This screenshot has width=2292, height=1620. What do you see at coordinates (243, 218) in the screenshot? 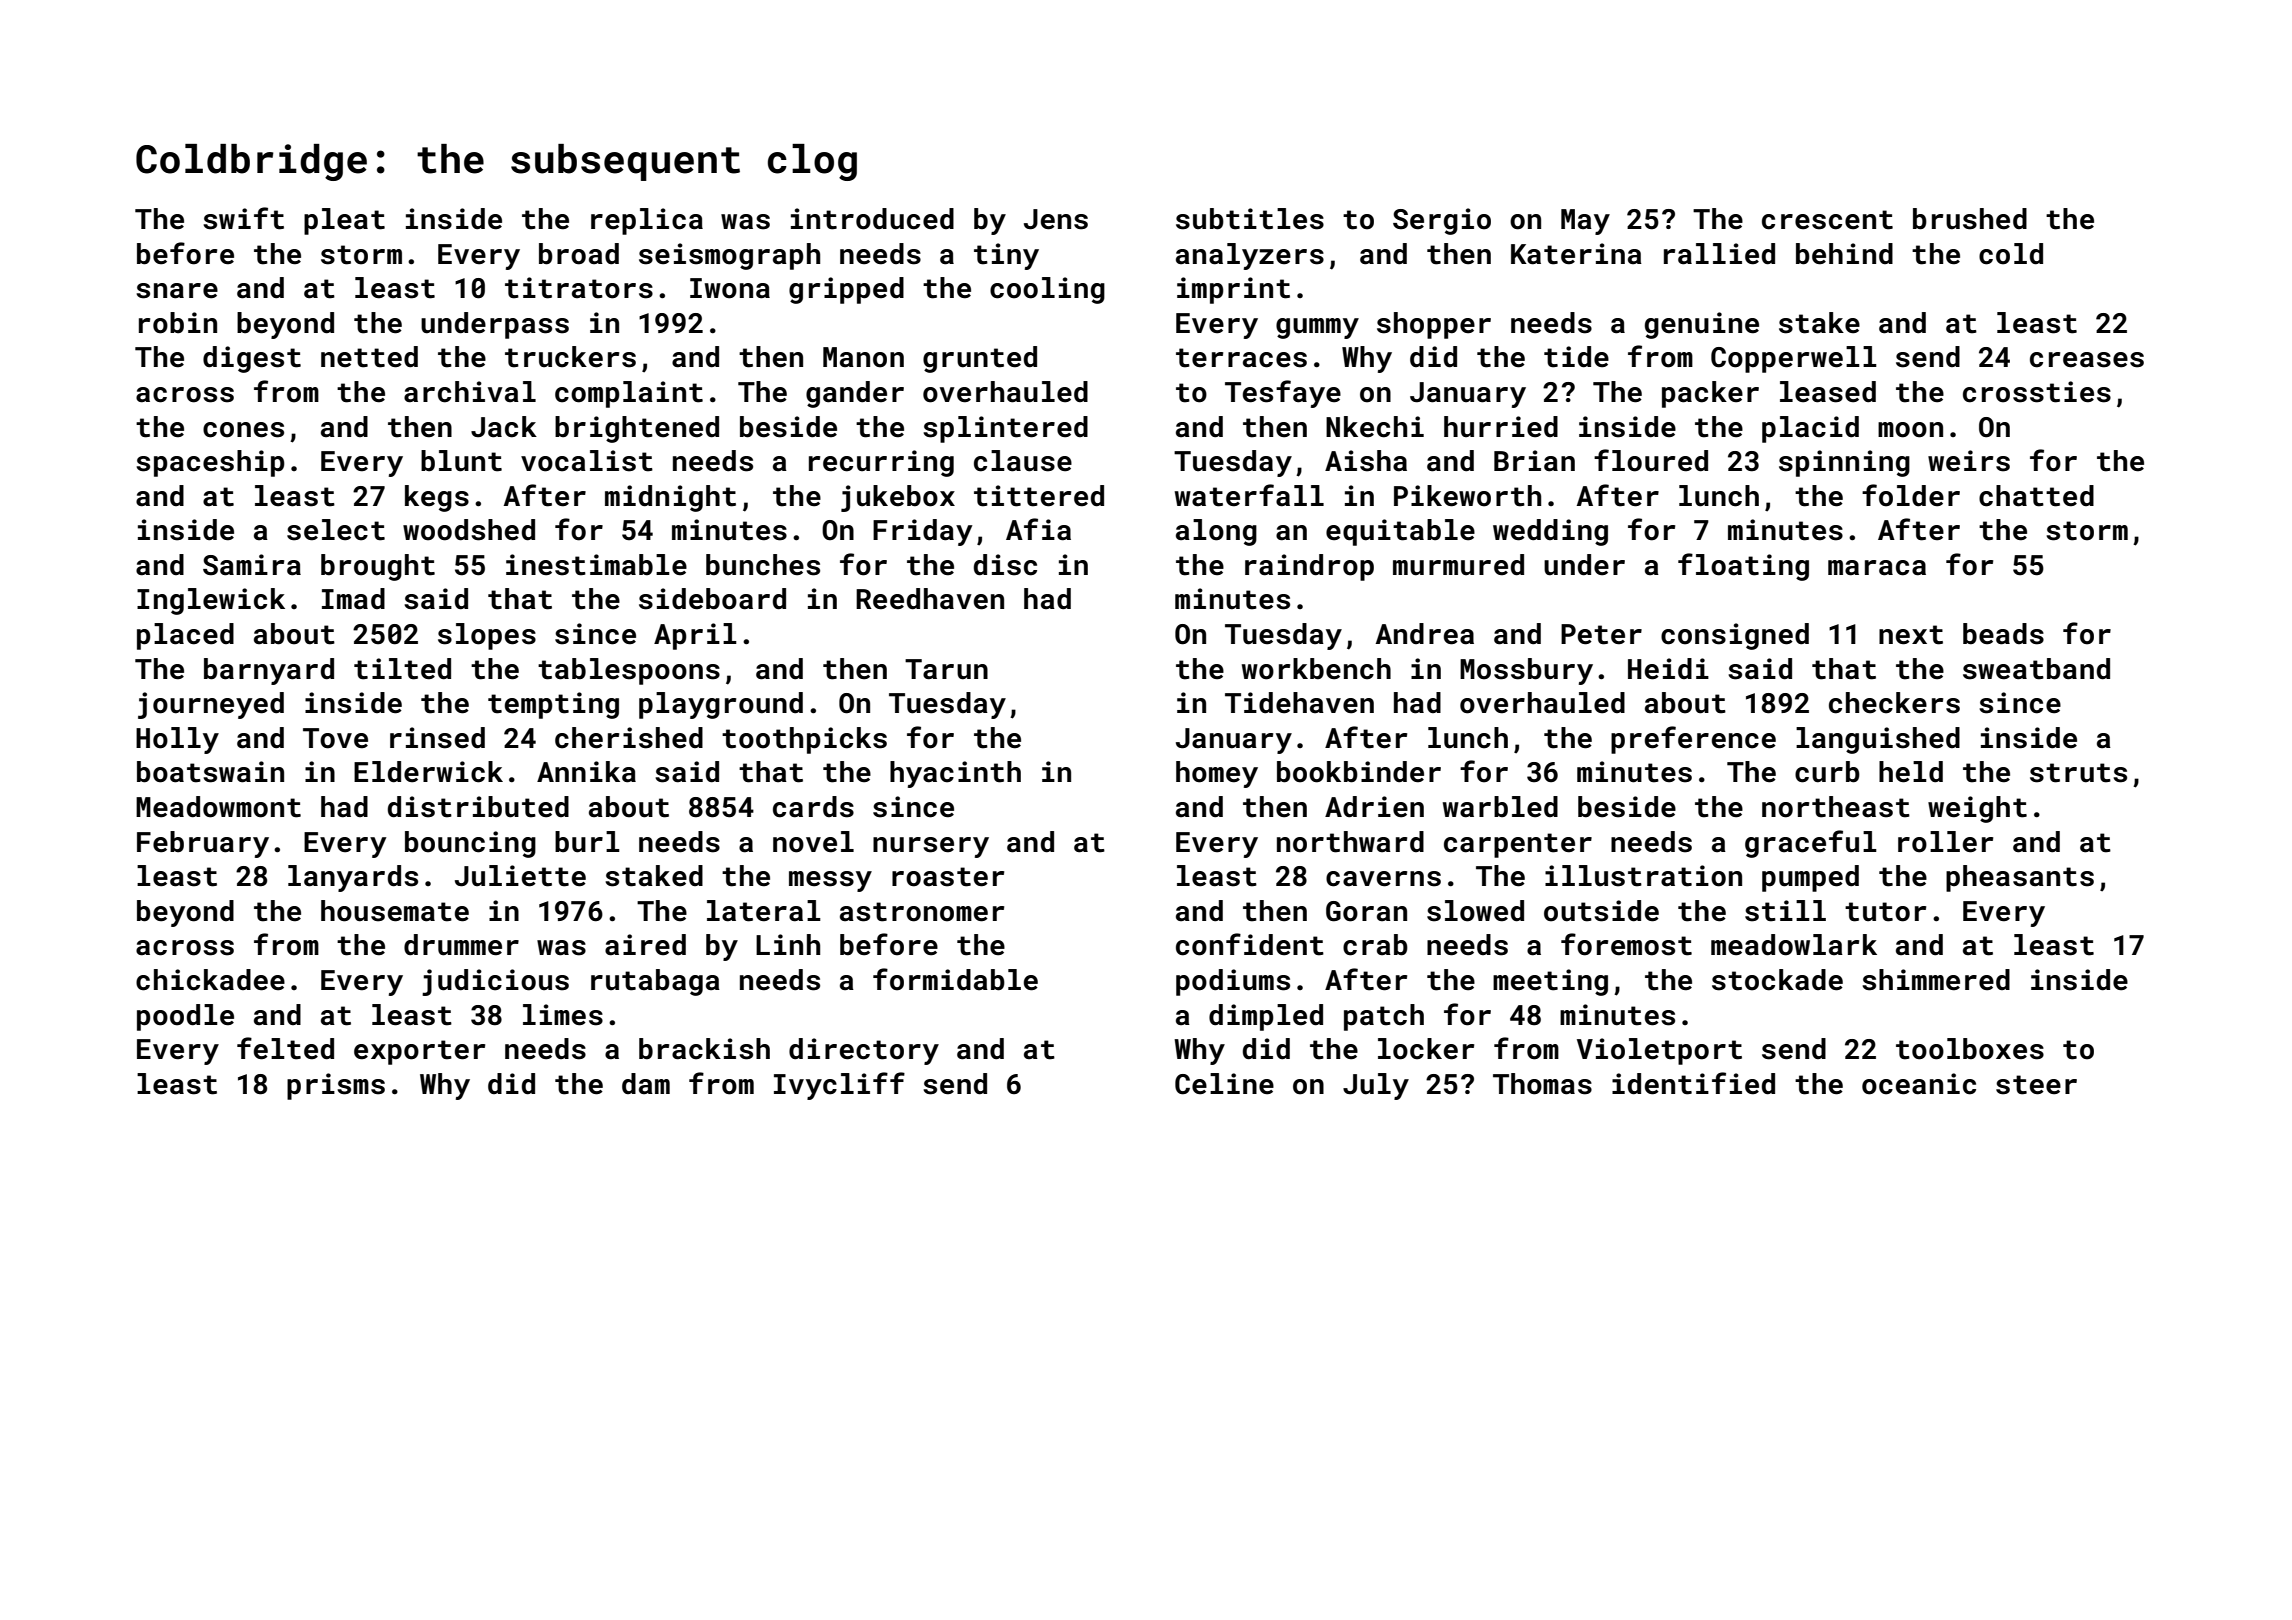
I see `swift` at bounding box center [243, 218].
